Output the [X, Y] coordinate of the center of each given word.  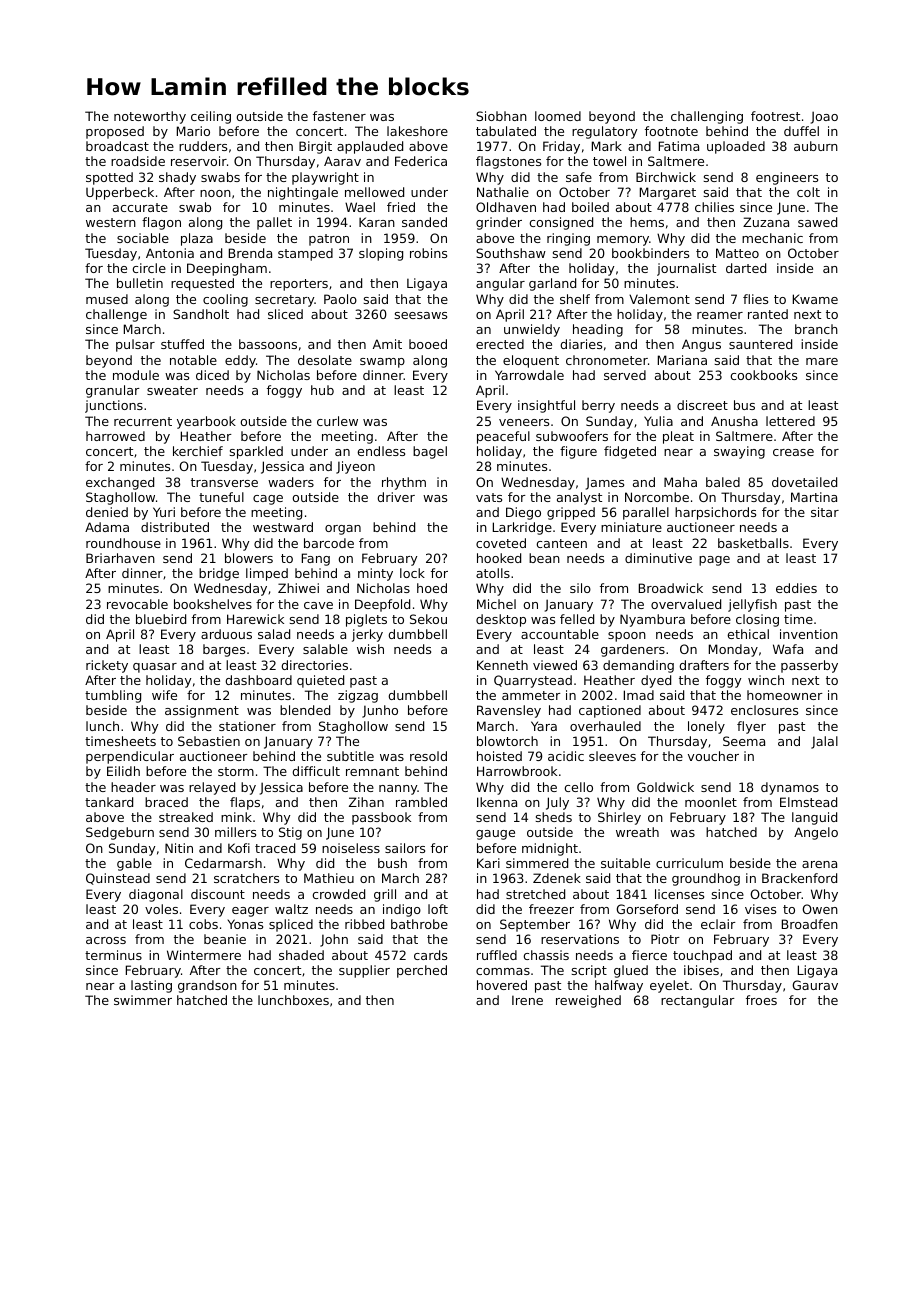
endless [381, 451]
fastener [339, 116]
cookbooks [763, 375]
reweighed [588, 1001]
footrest [775, 116]
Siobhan [501, 116]
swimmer [143, 1000]
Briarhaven [120, 558]
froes [761, 1000]
